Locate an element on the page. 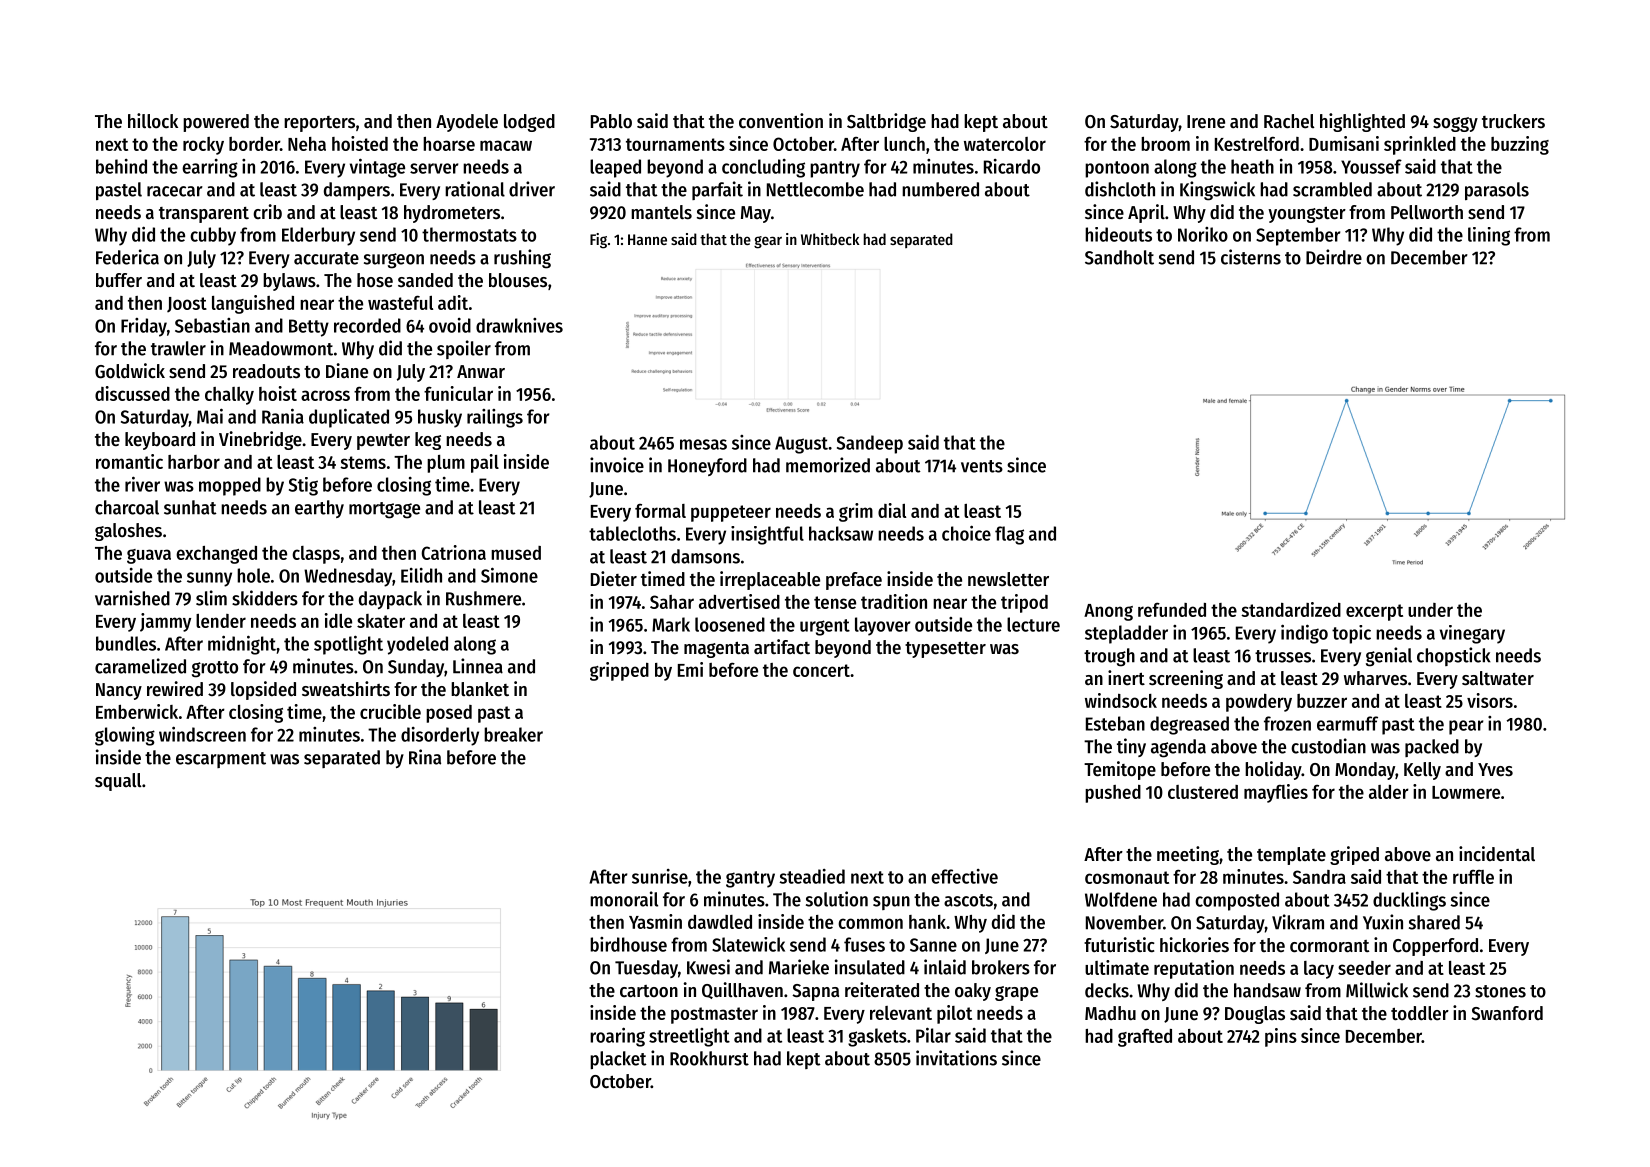  Saltbridge is located at coordinates (886, 122).
